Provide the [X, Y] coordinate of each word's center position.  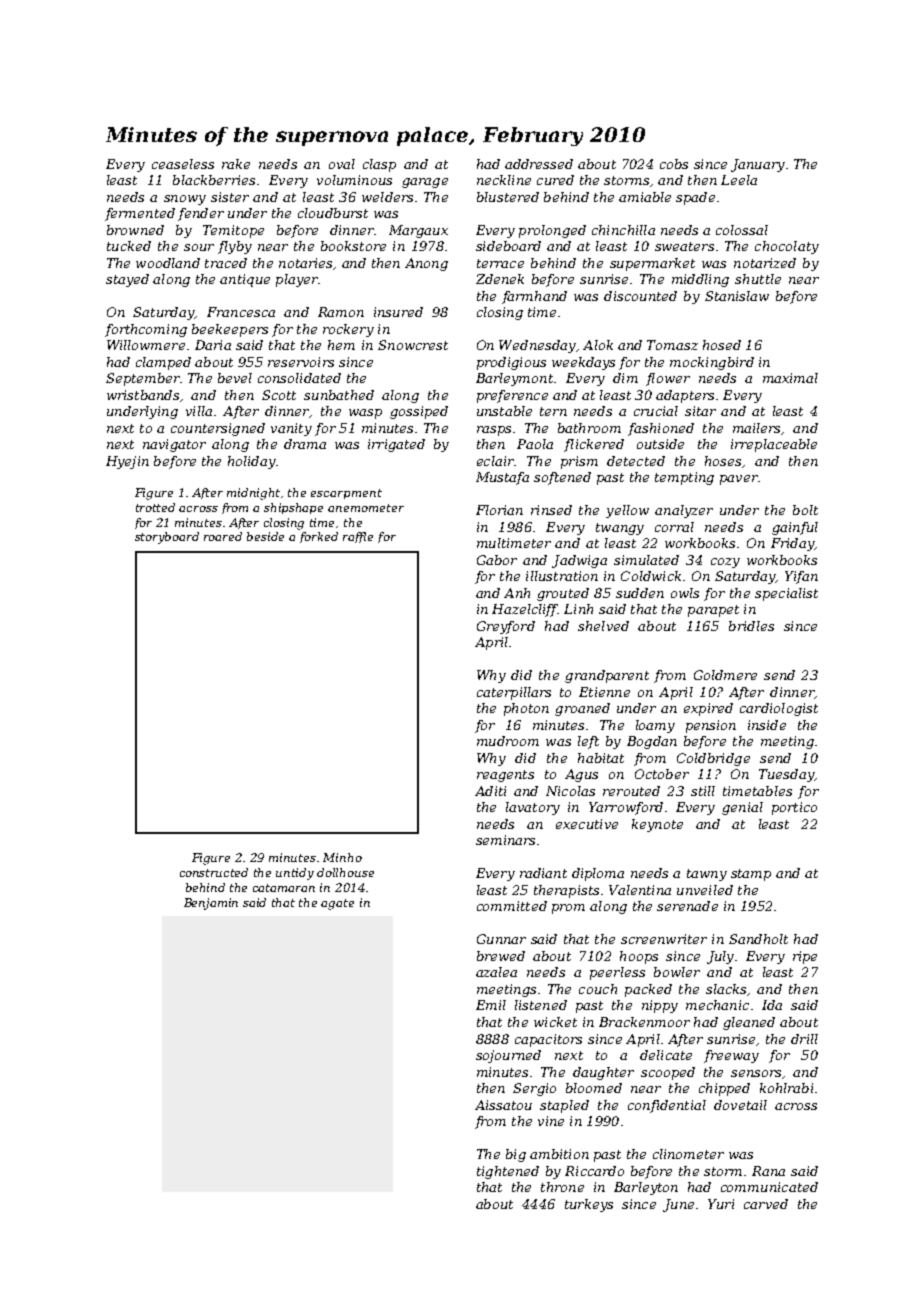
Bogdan [652, 742]
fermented [140, 214]
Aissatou [503, 1105]
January [758, 165]
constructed [214, 872]
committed [512, 906]
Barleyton [646, 1188]
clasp [379, 165]
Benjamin [211, 904]
